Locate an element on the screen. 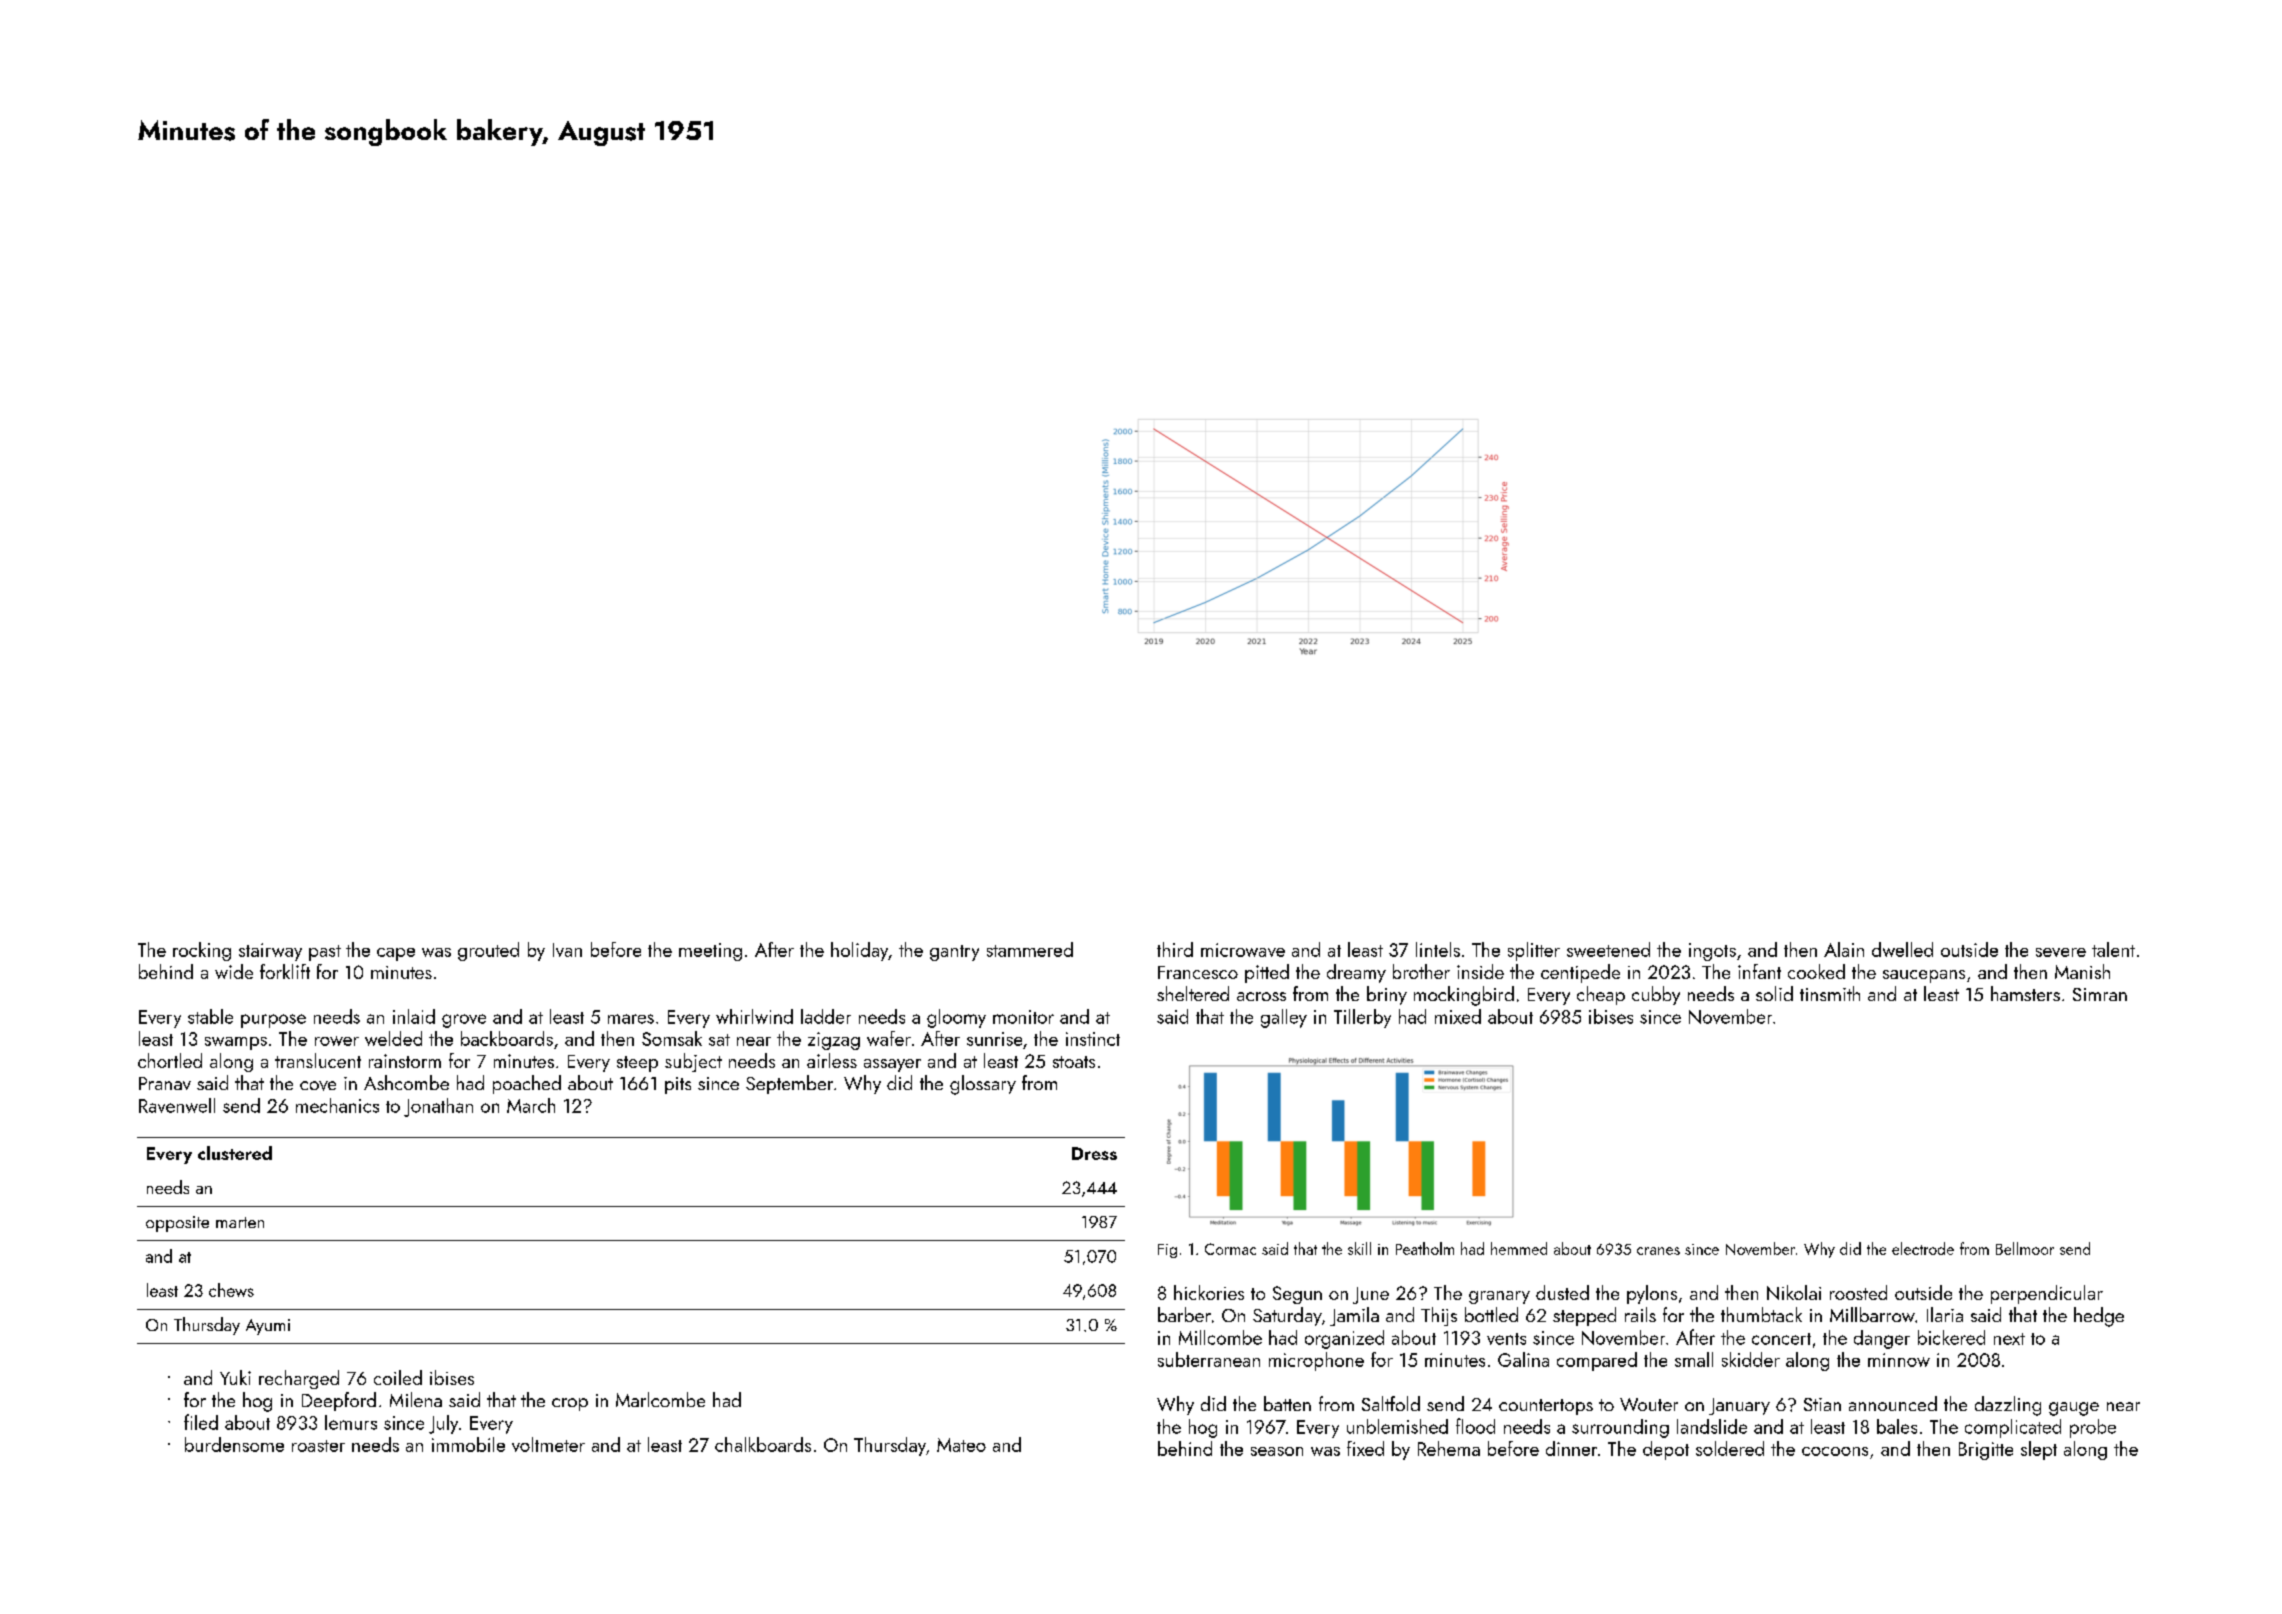 The height and width of the screenshot is (1614, 2282). electrode is located at coordinates (1923, 1248).
